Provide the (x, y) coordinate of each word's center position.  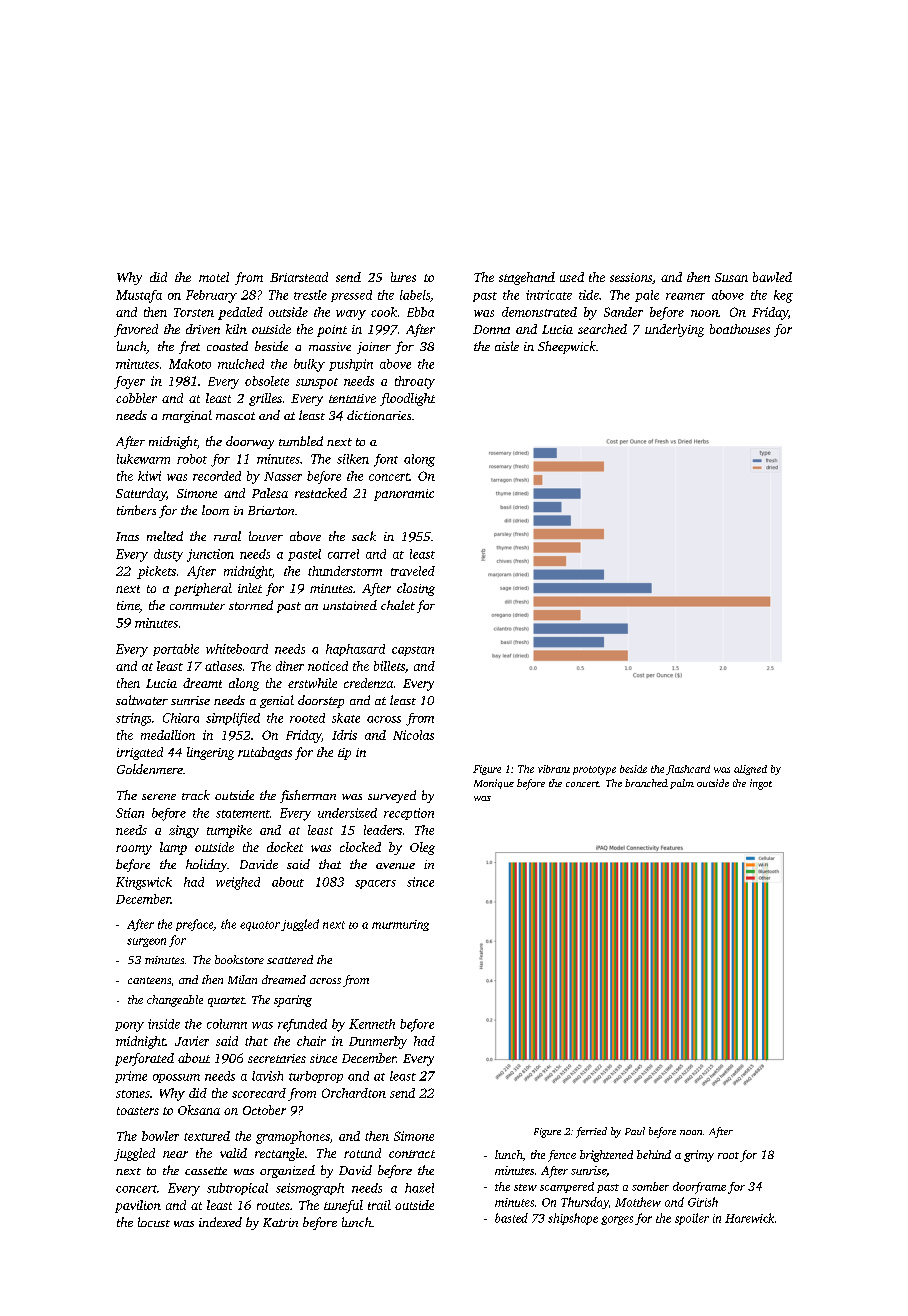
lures (403, 277)
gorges (617, 1220)
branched (646, 783)
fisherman (308, 796)
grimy (699, 1156)
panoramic (404, 495)
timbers (136, 510)
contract (412, 1154)
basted (511, 1218)
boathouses (740, 329)
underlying (674, 330)
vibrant (554, 769)
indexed (220, 1222)
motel (214, 277)
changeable (175, 1001)
